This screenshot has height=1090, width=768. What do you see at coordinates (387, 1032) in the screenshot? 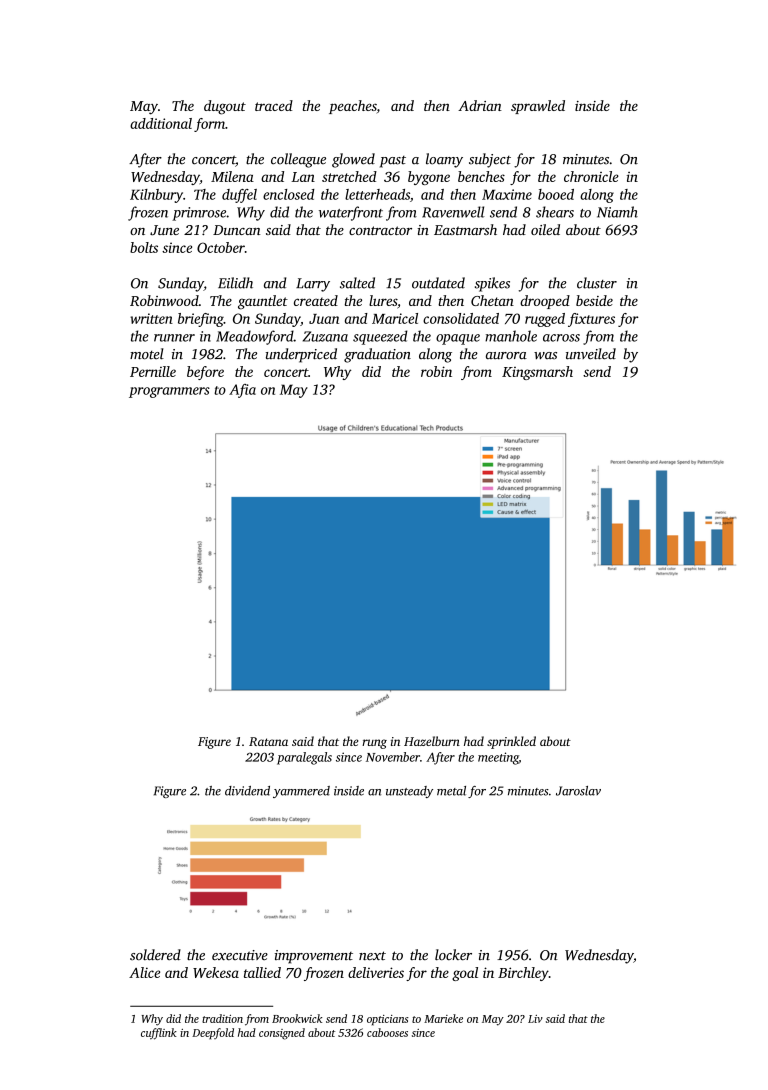
I see `cabooses` at bounding box center [387, 1032].
